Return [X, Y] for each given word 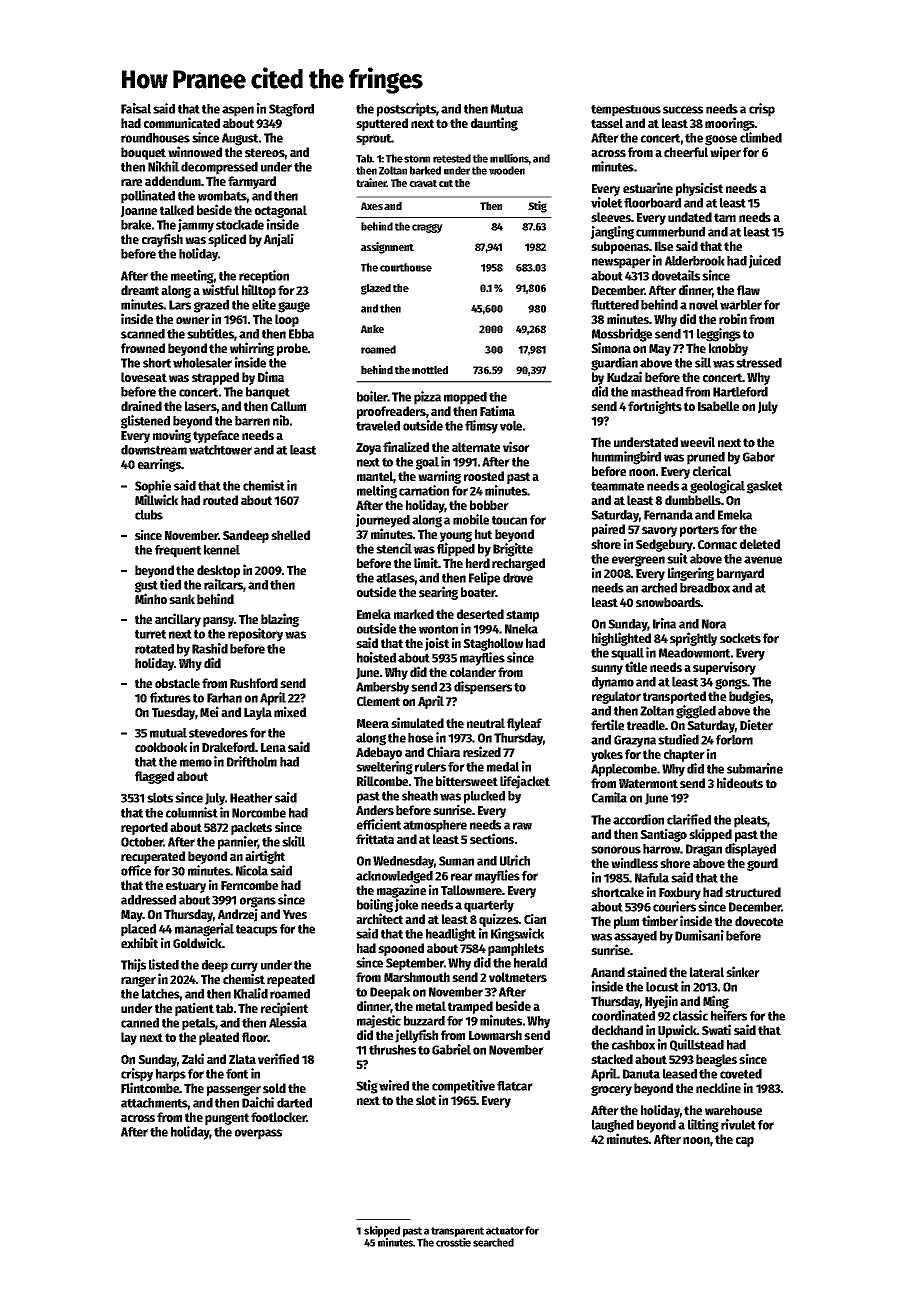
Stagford [291, 110]
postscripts [406, 110]
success [683, 110]
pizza [427, 398]
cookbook [161, 747]
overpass [258, 1134]
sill [703, 362]
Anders [375, 810]
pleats [750, 821]
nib [281, 420]
